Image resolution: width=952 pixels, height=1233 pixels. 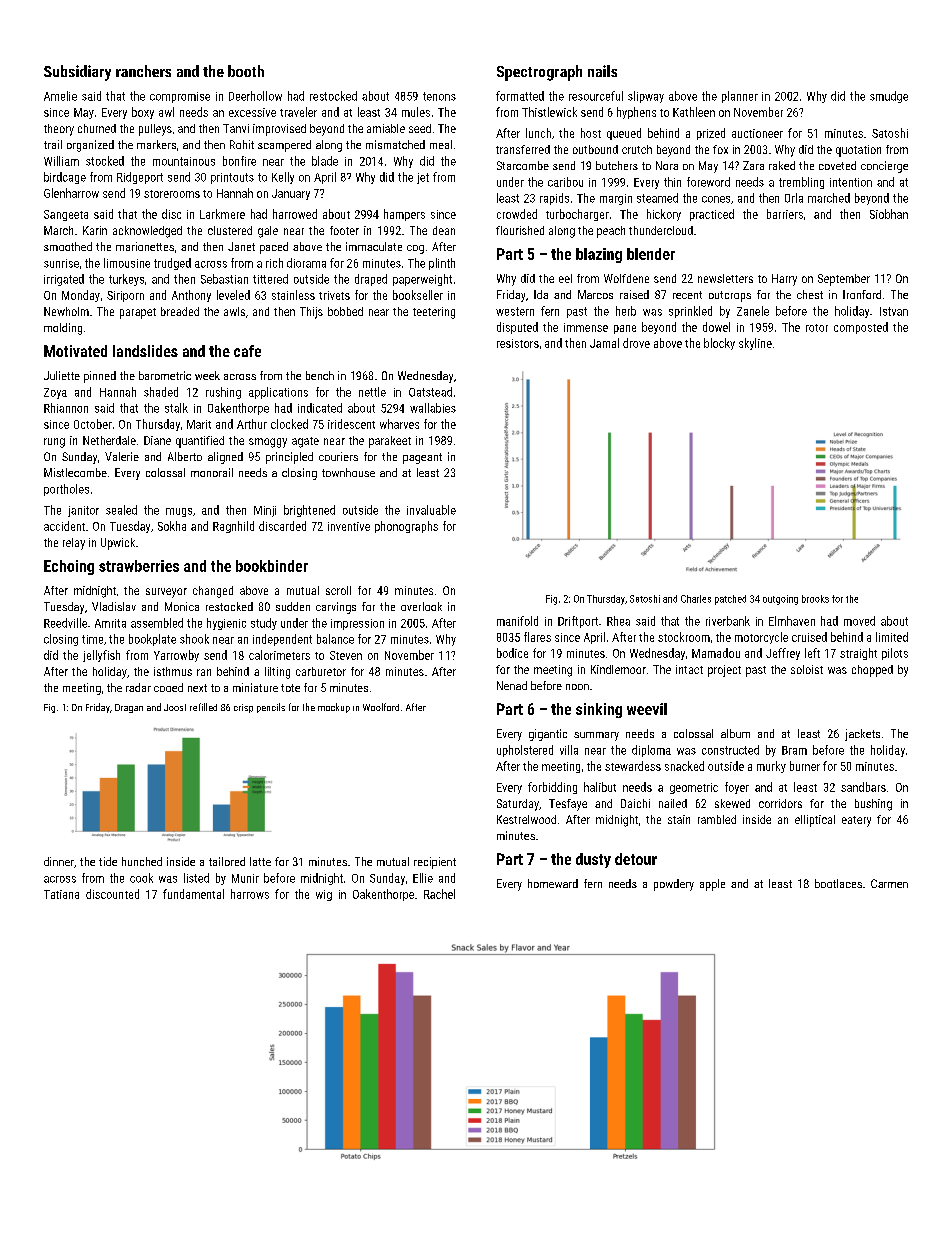 I want to click on next, so click(x=197, y=688).
